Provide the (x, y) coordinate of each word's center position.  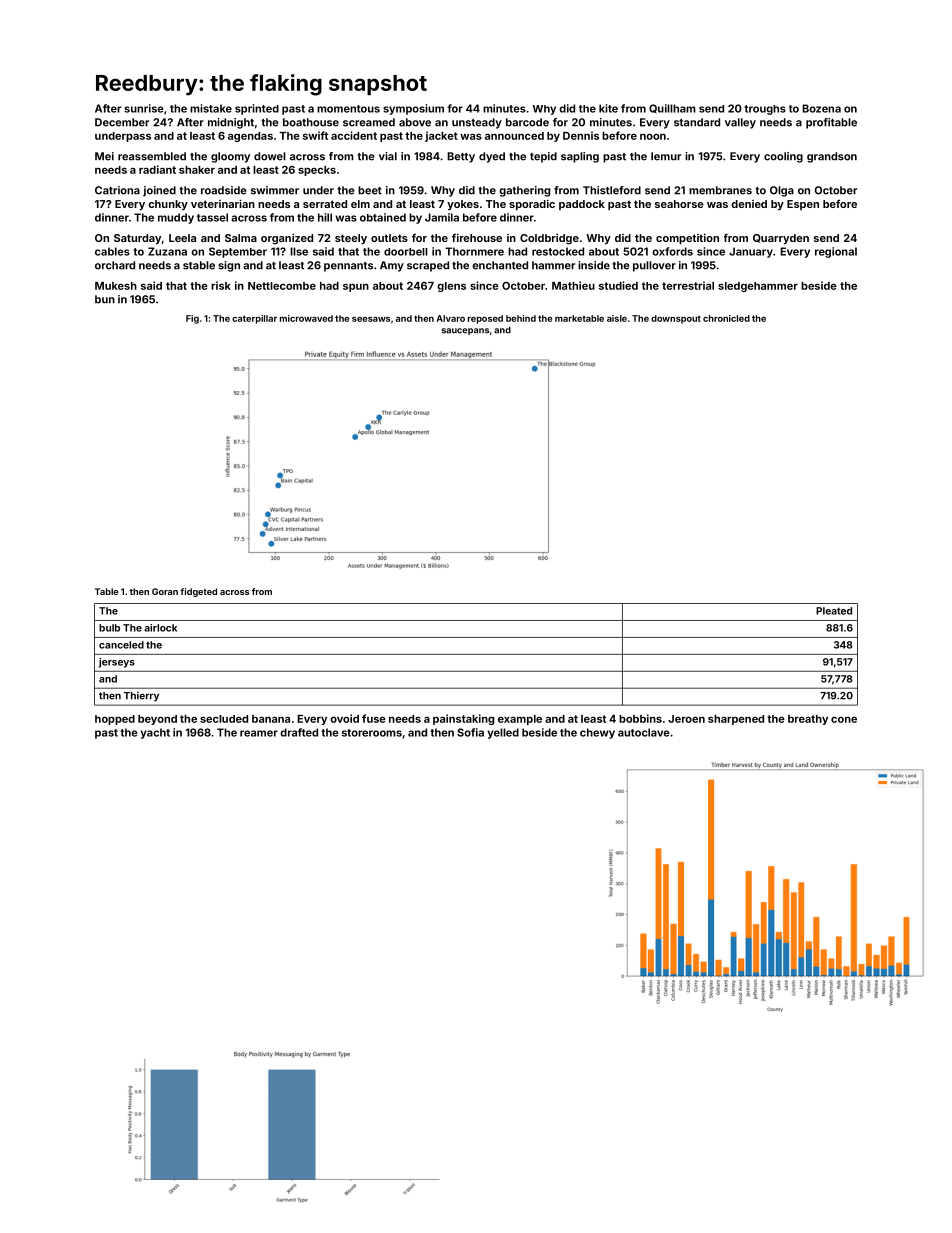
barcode (527, 122)
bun (105, 299)
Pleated (834, 611)
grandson (832, 157)
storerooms (372, 733)
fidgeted (198, 592)
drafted (299, 732)
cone (844, 720)
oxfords (672, 251)
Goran (165, 591)
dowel (270, 156)
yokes (463, 205)
